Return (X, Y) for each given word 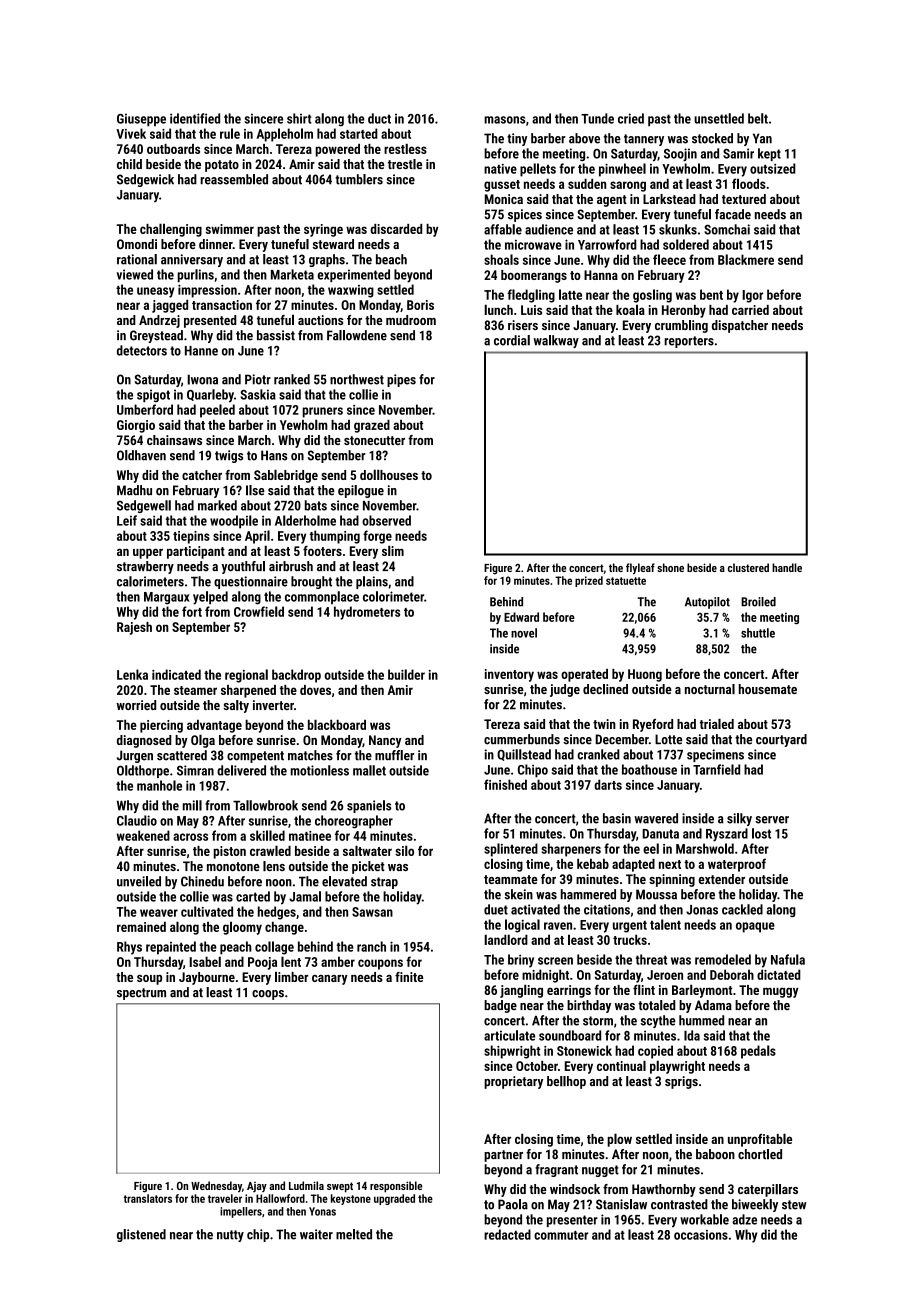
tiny (517, 139)
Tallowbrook (265, 805)
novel (524, 633)
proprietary (513, 1082)
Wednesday (216, 1186)
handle (787, 567)
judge (565, 690)
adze (744, 1219)
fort (192, 611)
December (622, 739)
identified (195, 118)
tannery (644, 140)
